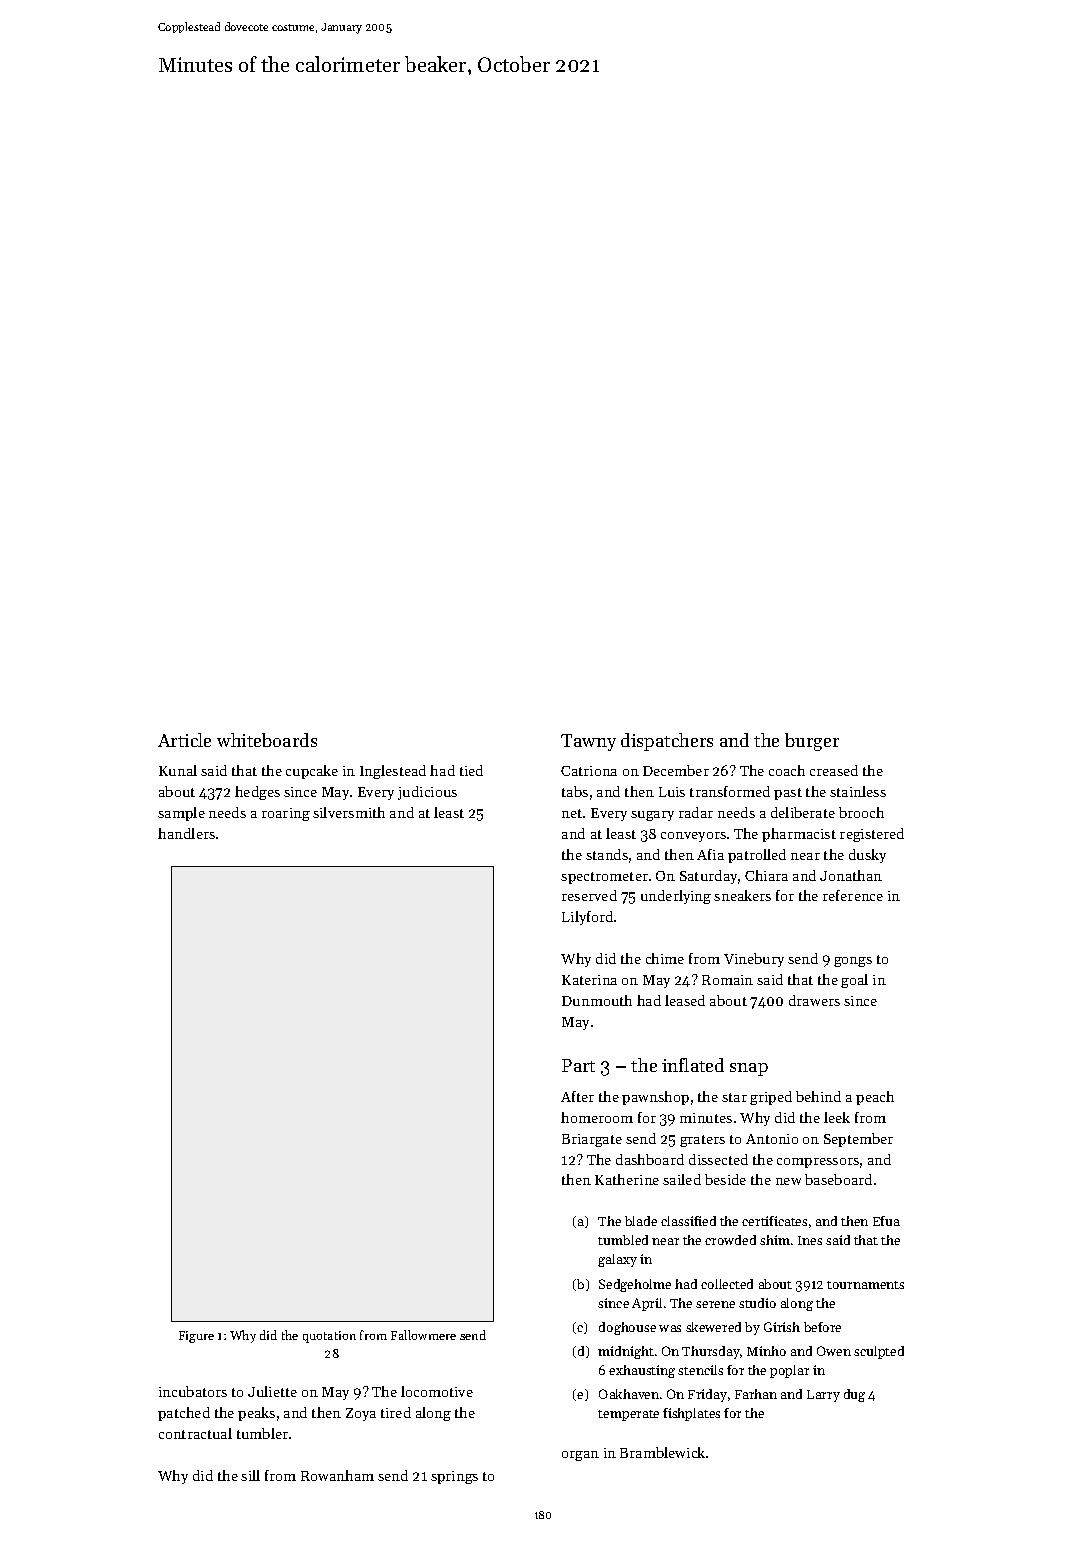  I want to click on behind, so click(818, 1096).
